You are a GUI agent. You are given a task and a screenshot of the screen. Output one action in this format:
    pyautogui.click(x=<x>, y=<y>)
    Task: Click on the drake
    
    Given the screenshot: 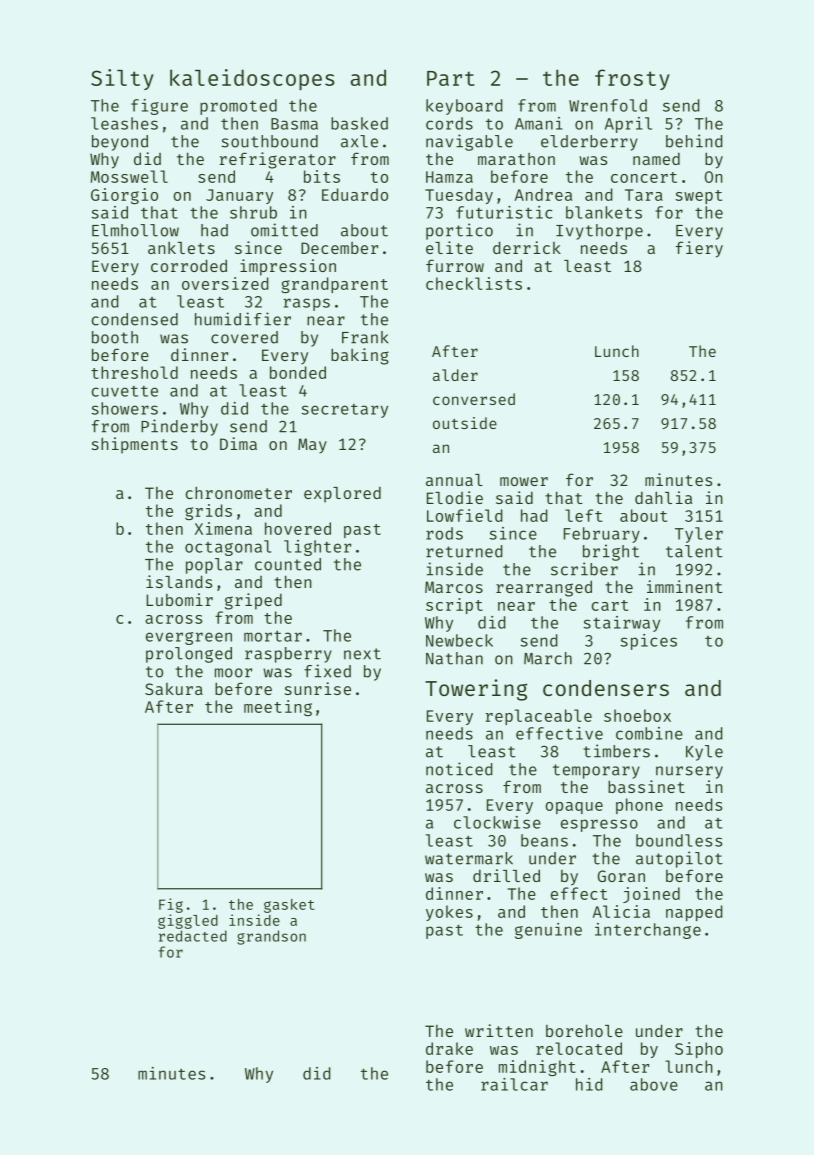 What is the action you would take?
    pyautogui.click(x=449, y=1048)
